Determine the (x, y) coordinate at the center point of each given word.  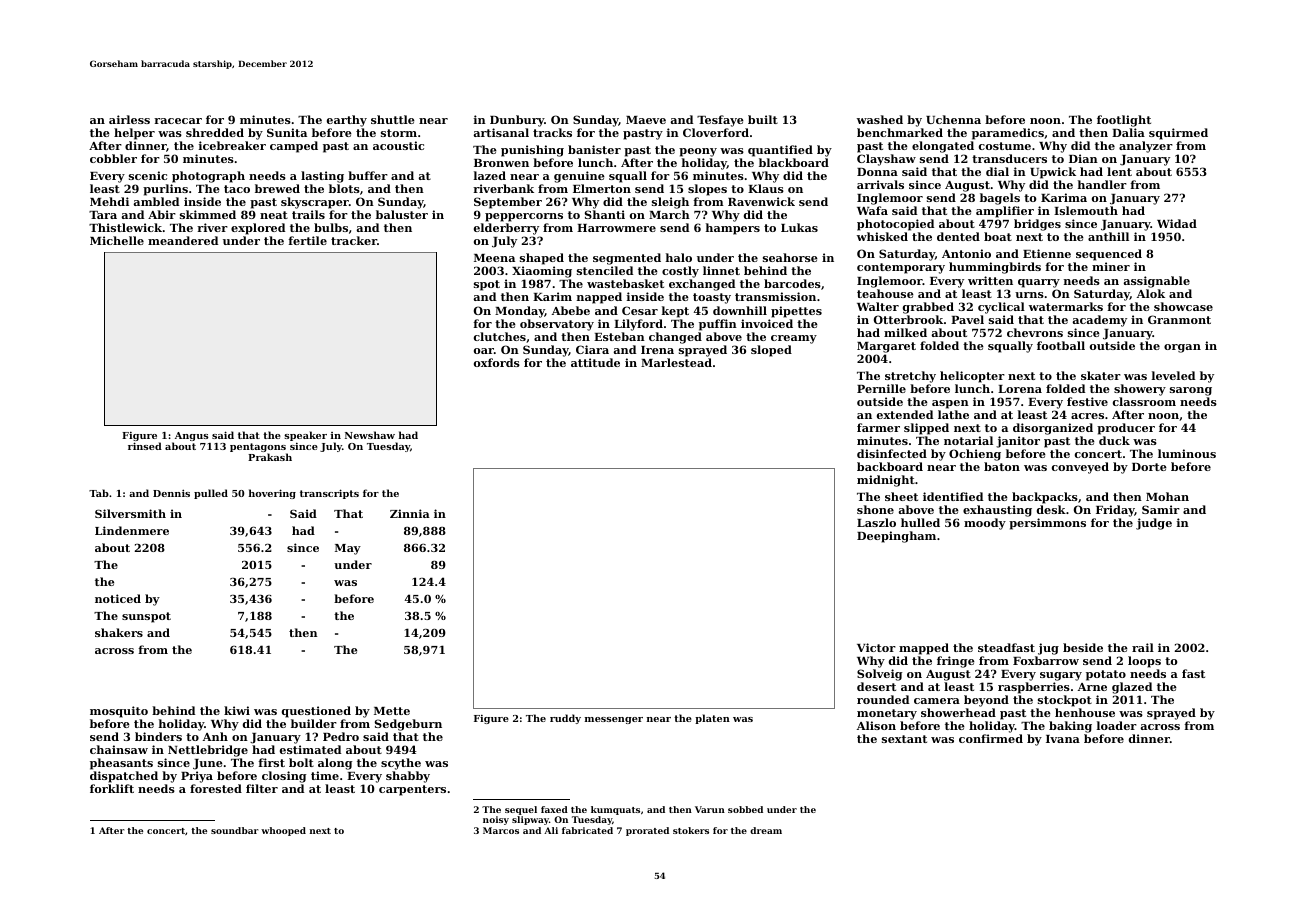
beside (1083, 647)
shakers (119, 632)
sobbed (745, 809)
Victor (876, 647)
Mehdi (109, 201)
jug (1048, 649)
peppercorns (524, 217)
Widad (1177, 223)
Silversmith (130, 513)
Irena (657, 350)
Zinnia (410, 513)
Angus (192, 436)
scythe (401, 764)
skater (1101, 375)
